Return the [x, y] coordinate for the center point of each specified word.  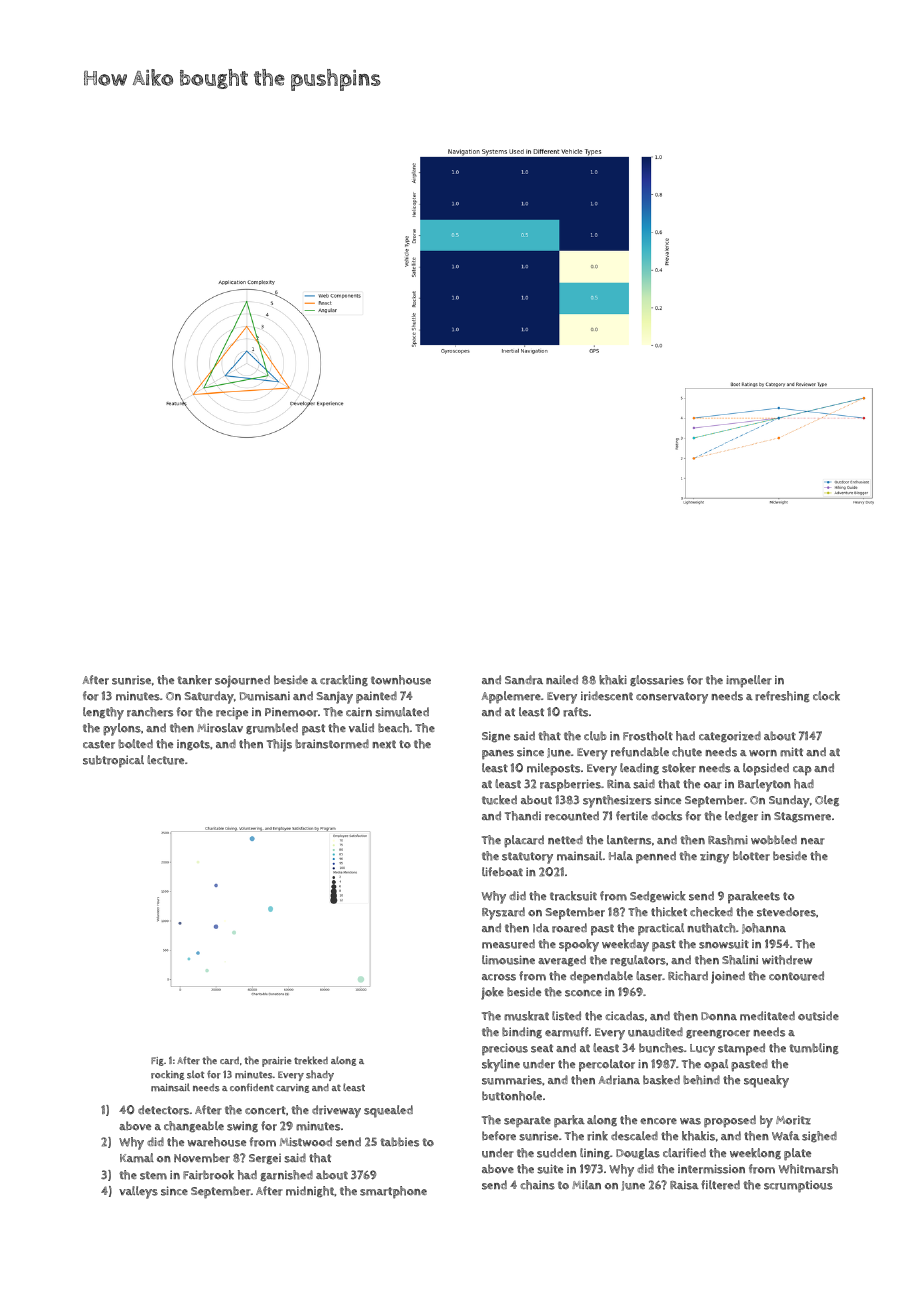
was [690, 1121]
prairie [276, 1062]
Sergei [265, 1159]
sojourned [242, 681]
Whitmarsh [808, 1169]
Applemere [511, 697]
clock [826, 696]
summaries [512, 1080]
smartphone [393, 1192]
